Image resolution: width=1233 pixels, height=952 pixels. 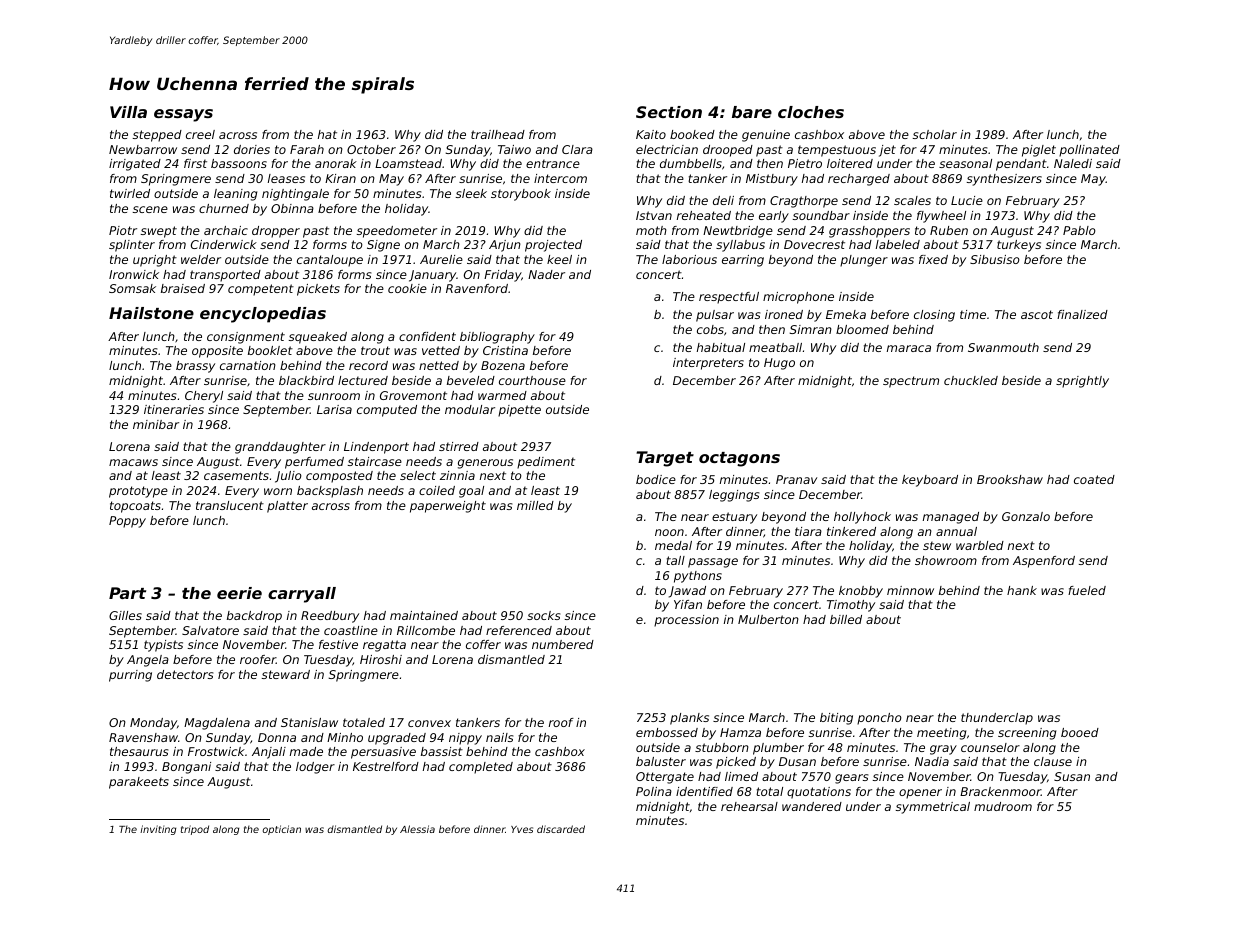 What do you see at coordinates (933, 808) in the screenshot?
I see `symmetrical` at bounding box center [933, 808].
